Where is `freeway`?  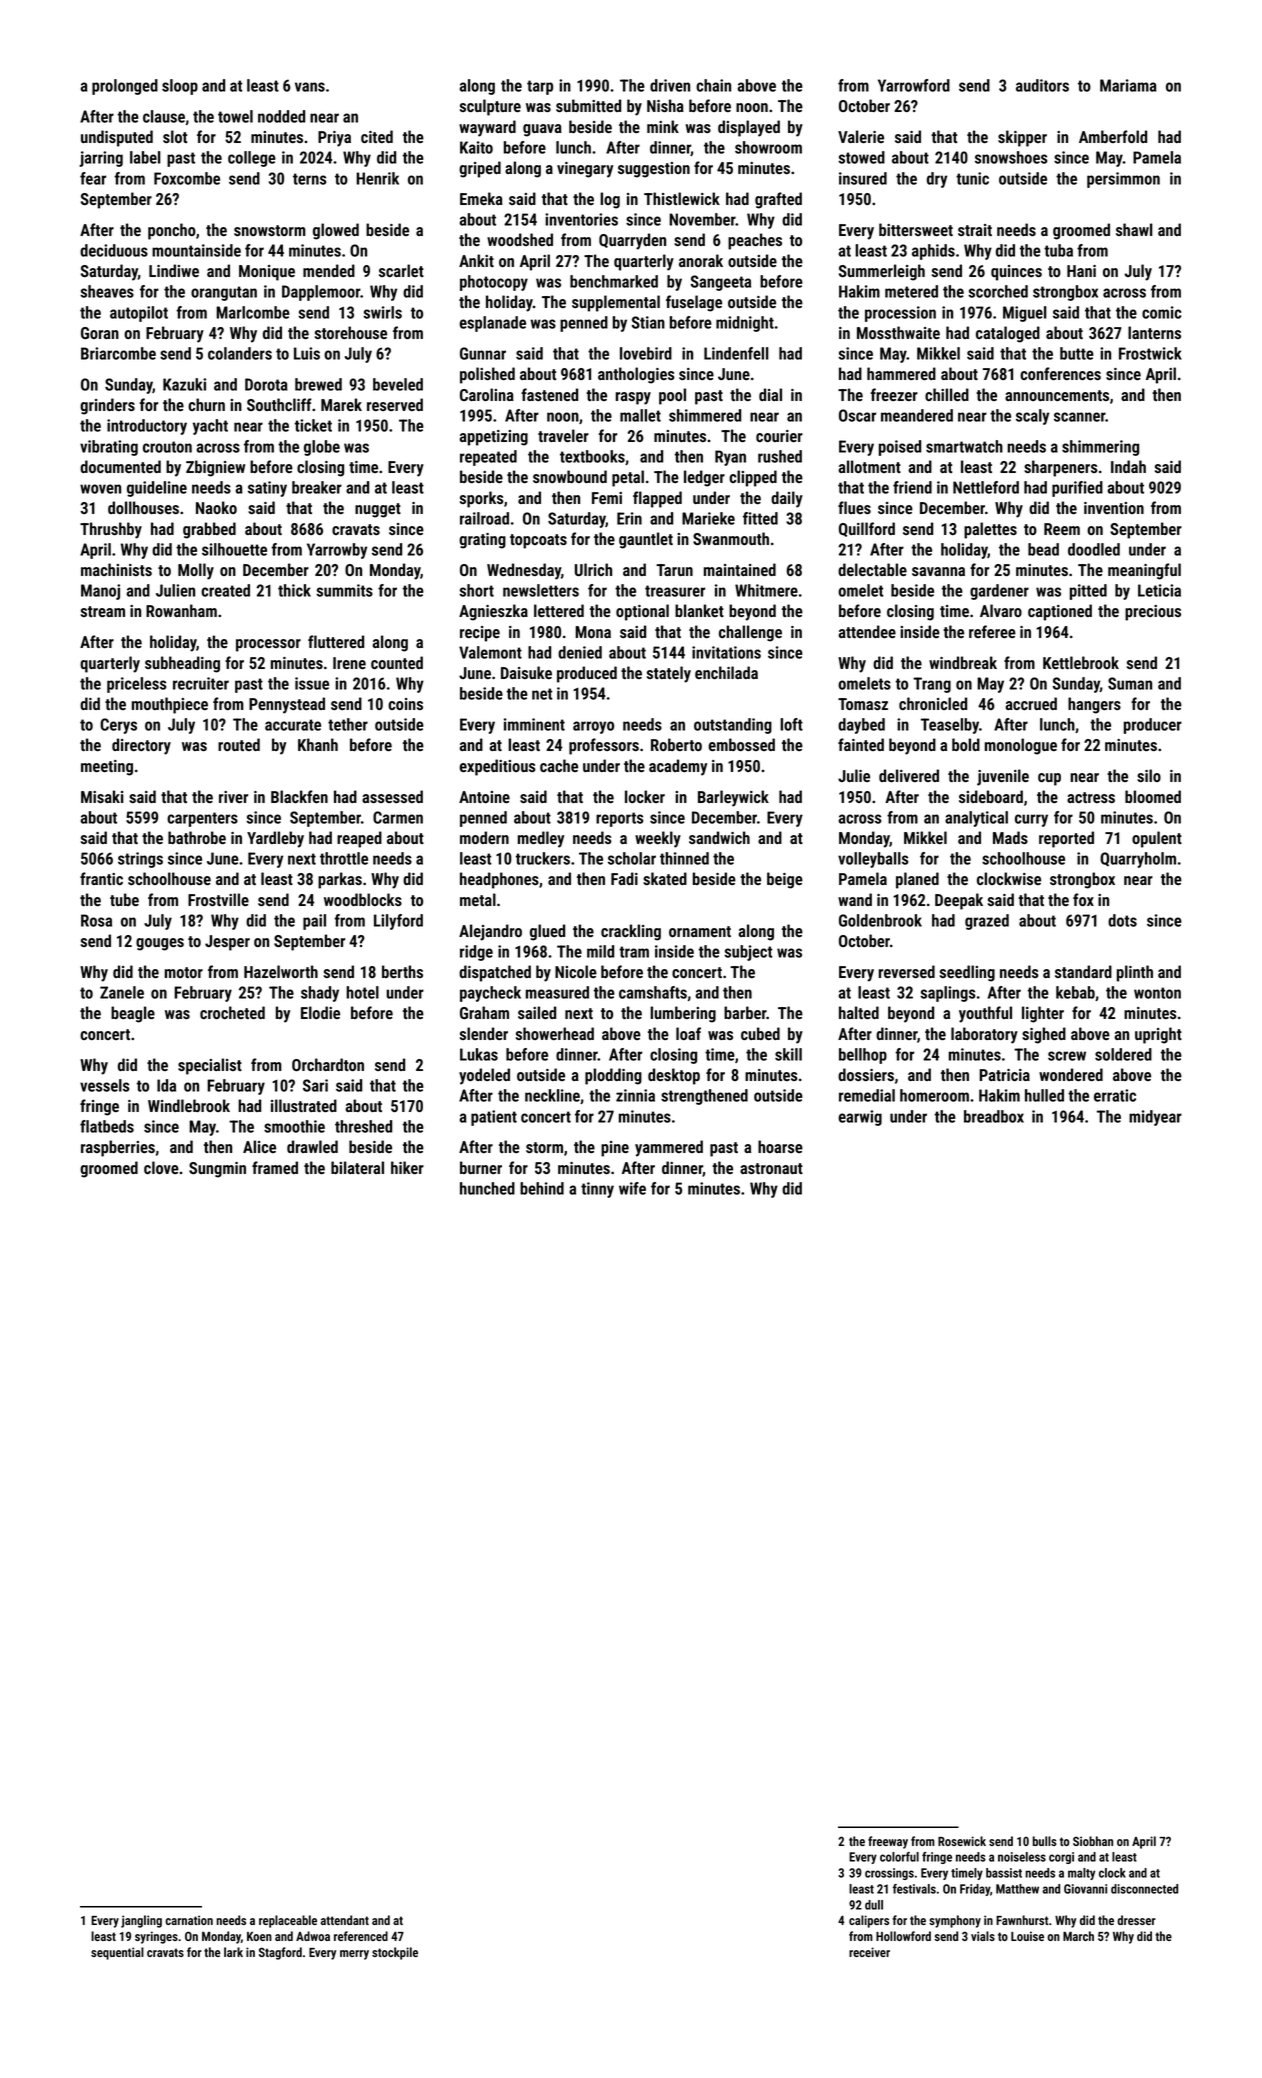 freeway is located at coordinates (888, 1842).
